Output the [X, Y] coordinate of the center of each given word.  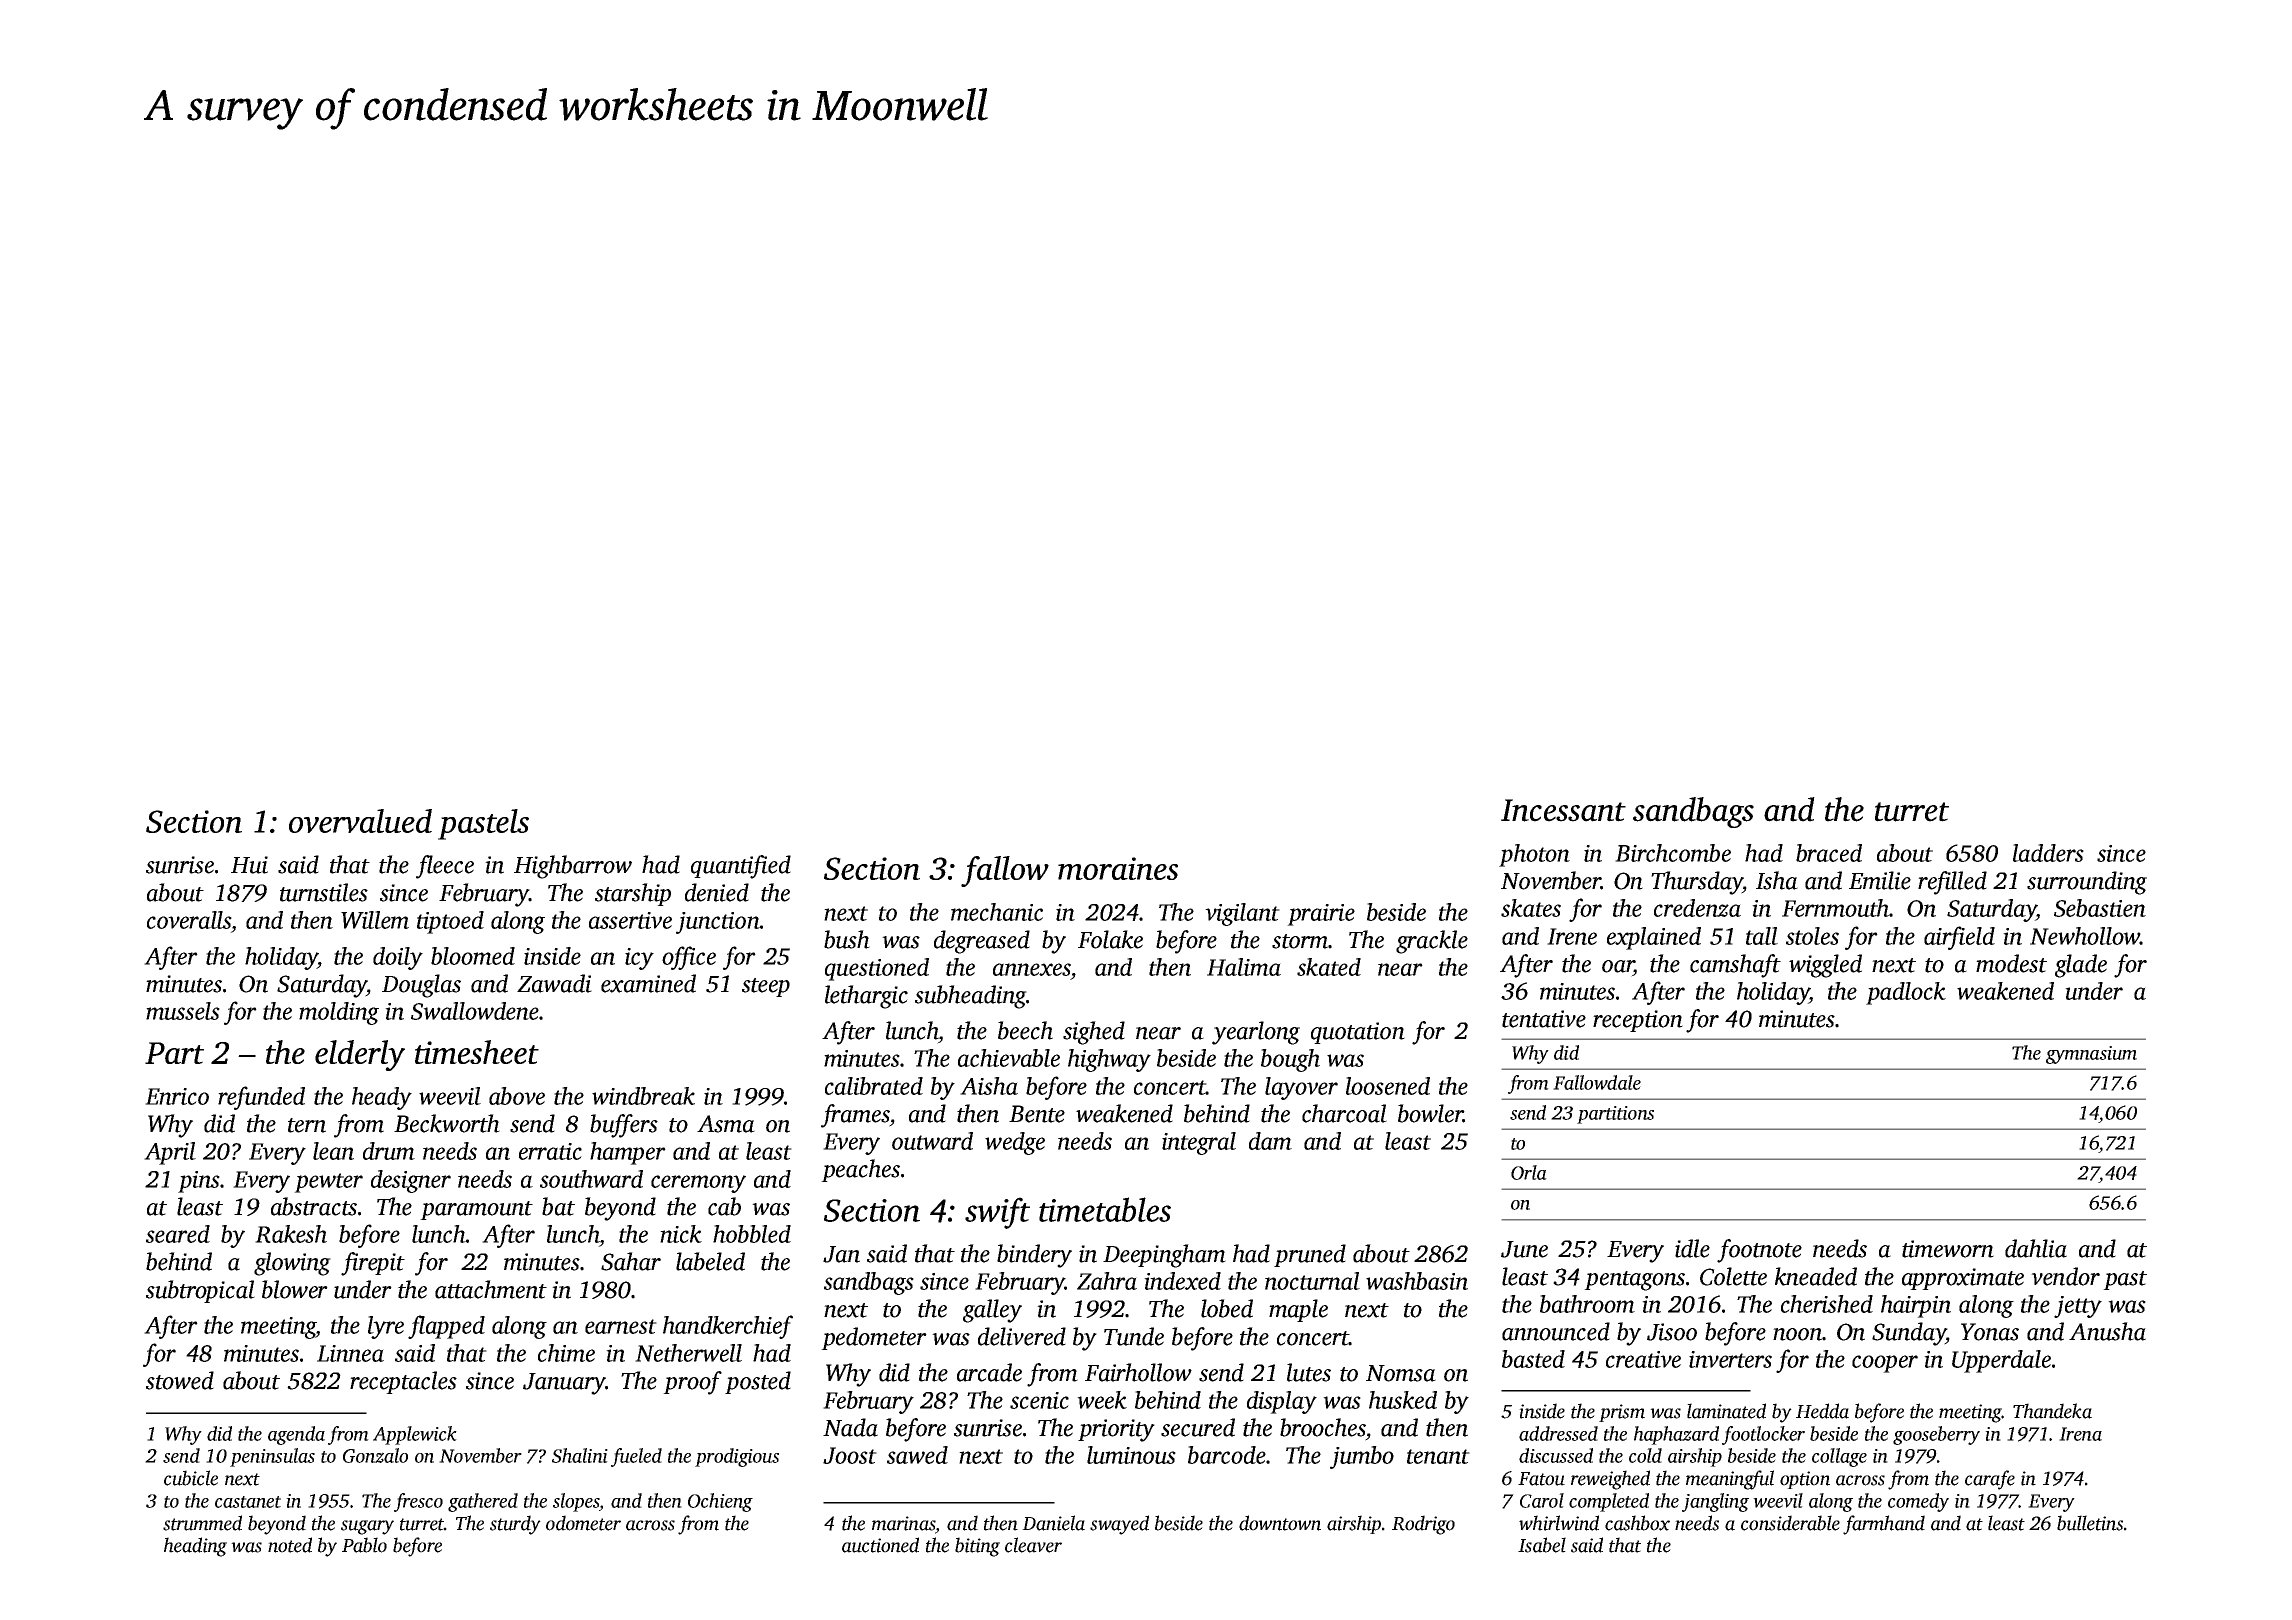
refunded [261, 1098]
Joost [850, 1455]
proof [692, 1383]
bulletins [2090, 1523]
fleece [445, 867]
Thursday [1697, 883]
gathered [483, 1502]
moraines [1118, 868]
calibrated [874, 1086]
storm [1300, 941]
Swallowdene [475, 1011]
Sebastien [2100, 908]
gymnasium [2091, 1055]
